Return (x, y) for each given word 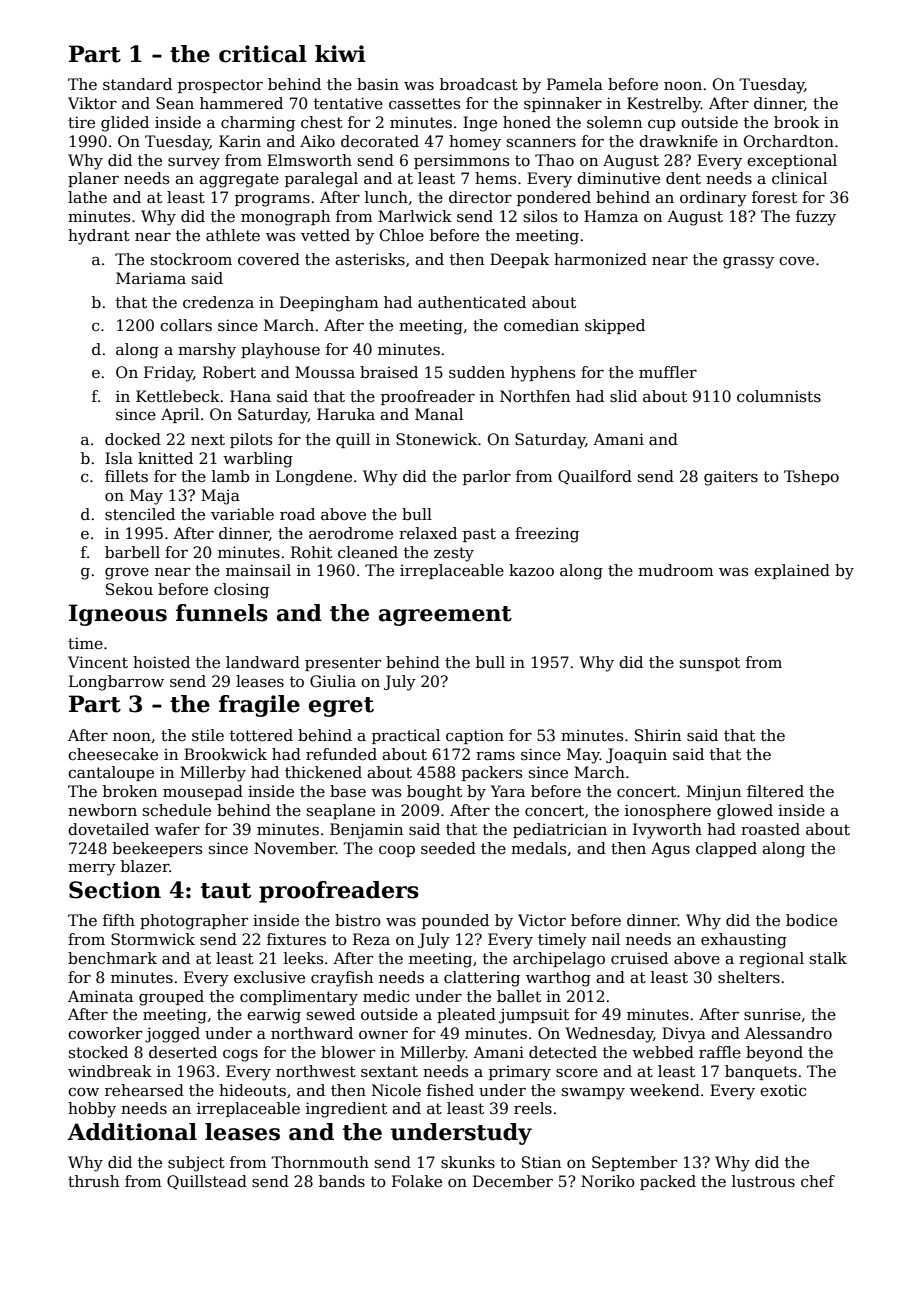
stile (208, 735)
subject (196, 1164)
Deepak (519, 260)
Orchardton (789, 141)
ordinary (713, 199)
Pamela (575, 84)
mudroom (676, 570)
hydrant (99, 237)
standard (137, 84)
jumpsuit (534, 1016)
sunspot (710, 664)
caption (475, 737)
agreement (445, 616)
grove (127, 574)
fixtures (296, 939)
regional (771, 960)
